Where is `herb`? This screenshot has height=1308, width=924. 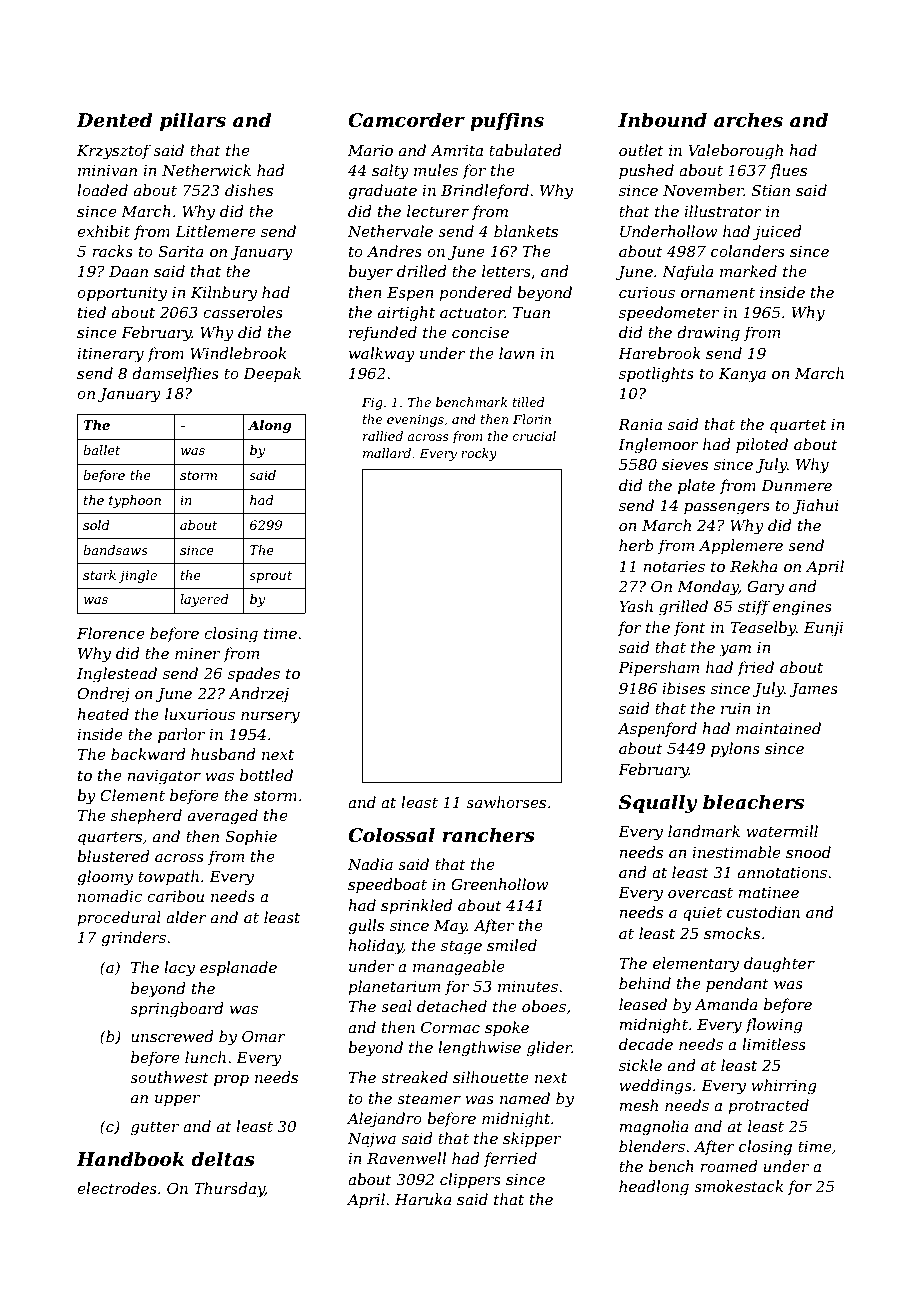 herb is located at coordinates (636, 545).
